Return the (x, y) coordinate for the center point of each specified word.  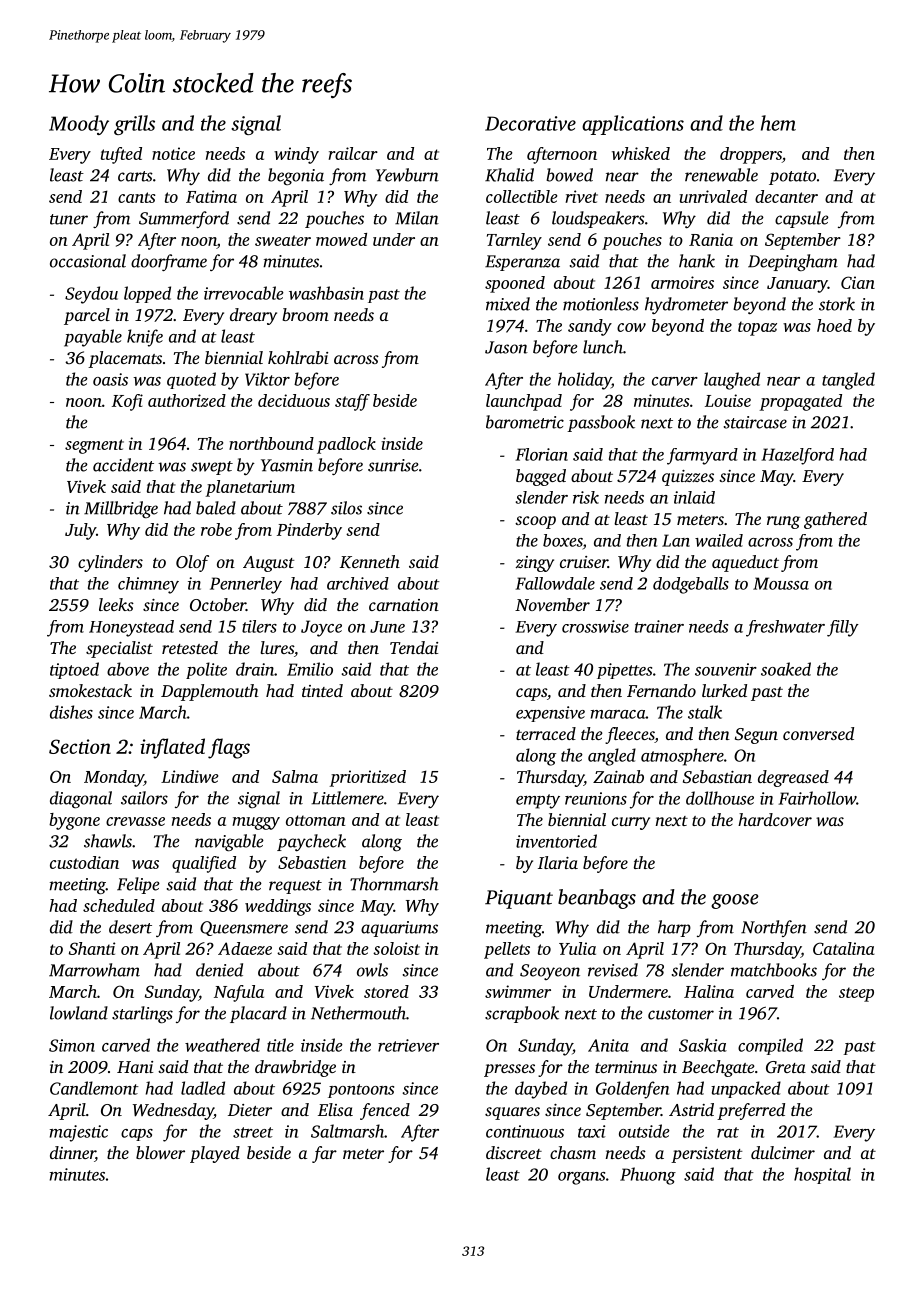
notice (173, 153)
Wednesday (173, 1111)
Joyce (321, 628)
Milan (417, 218)
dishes (71, 712)
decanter (786, 196)
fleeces (630, 735)
